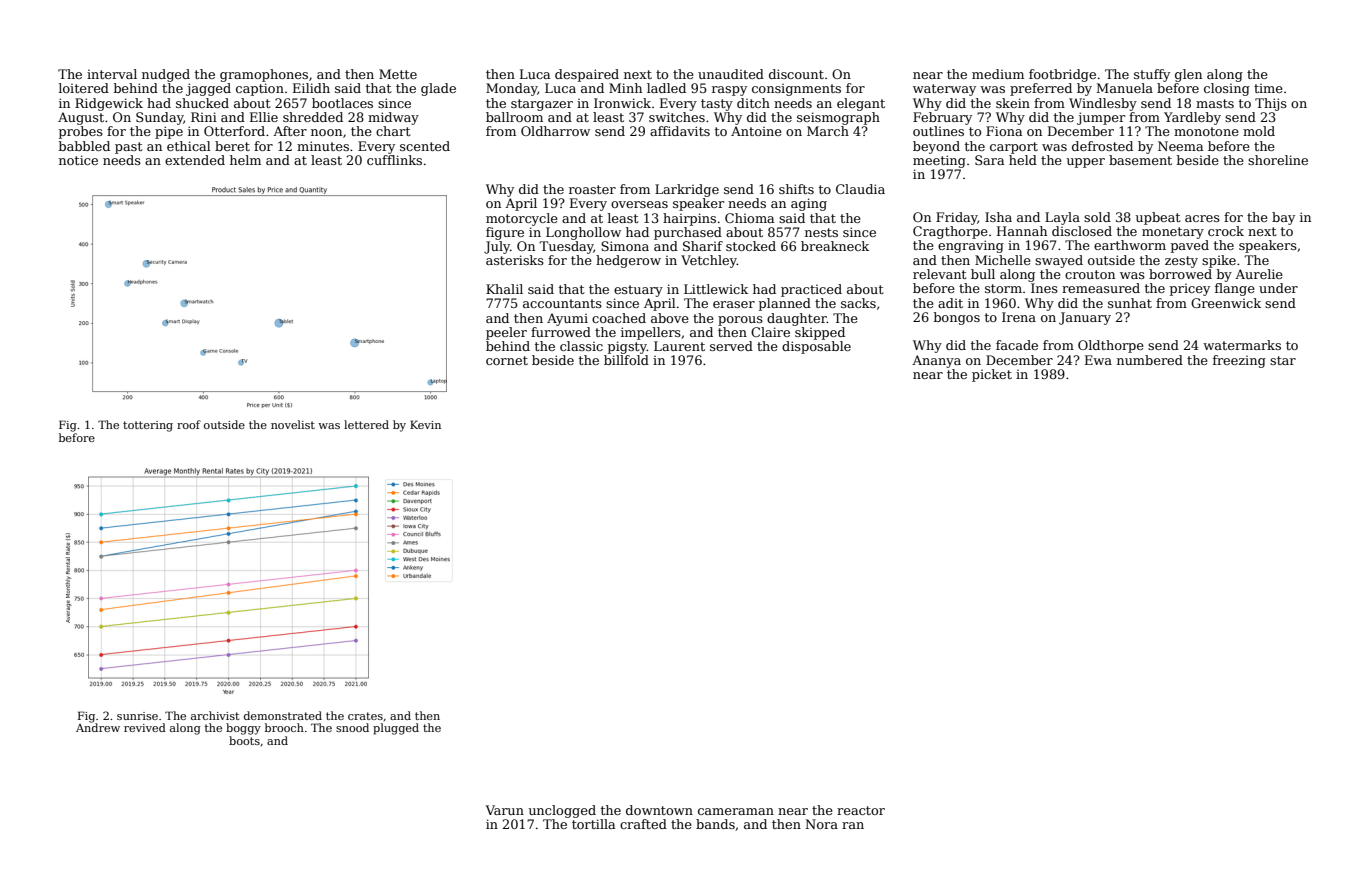 This image has height=887, width=1372. I want to click on unclogged, so click(562, 811).
